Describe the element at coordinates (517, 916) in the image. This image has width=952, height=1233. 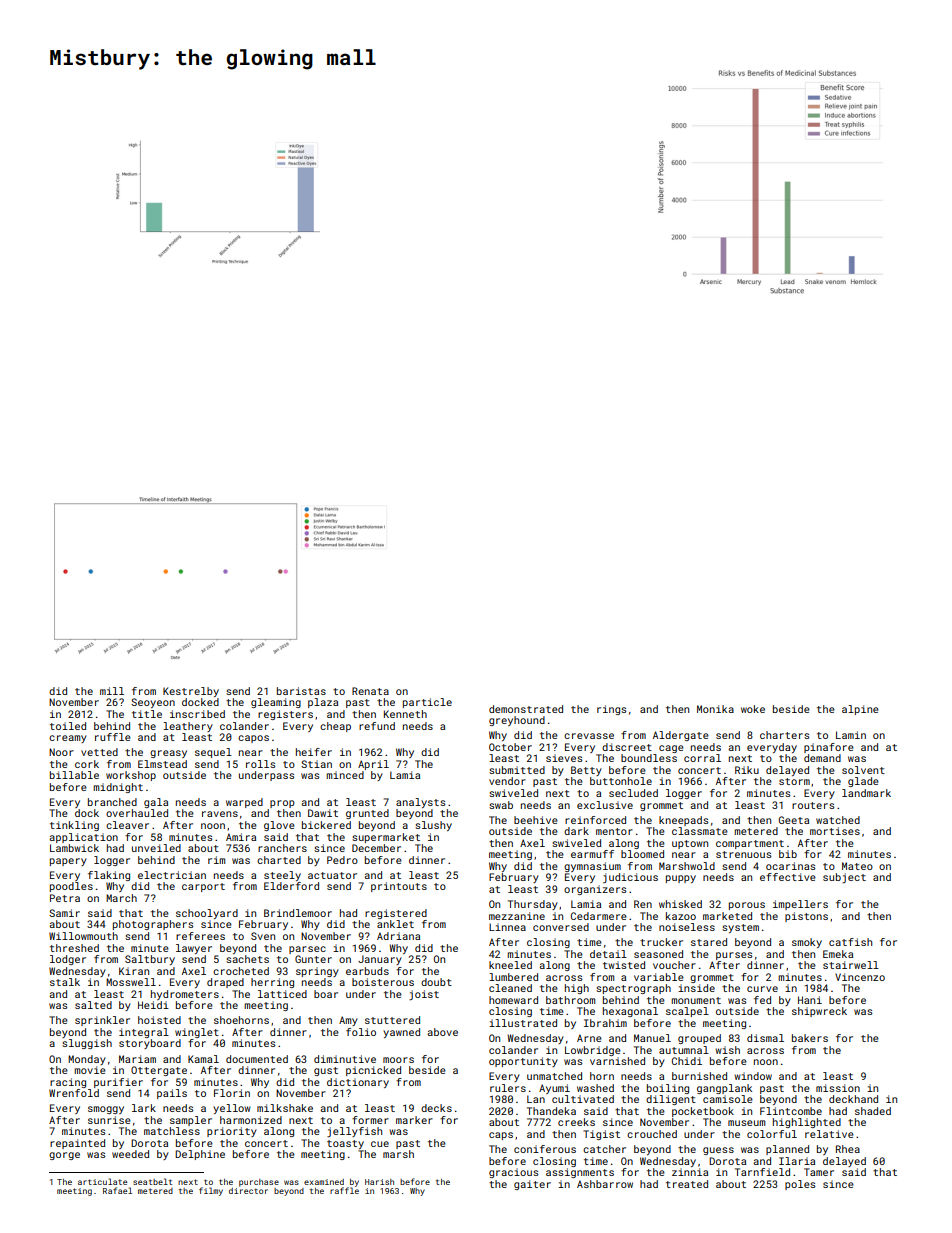
I see `mezzanine` at that location.
